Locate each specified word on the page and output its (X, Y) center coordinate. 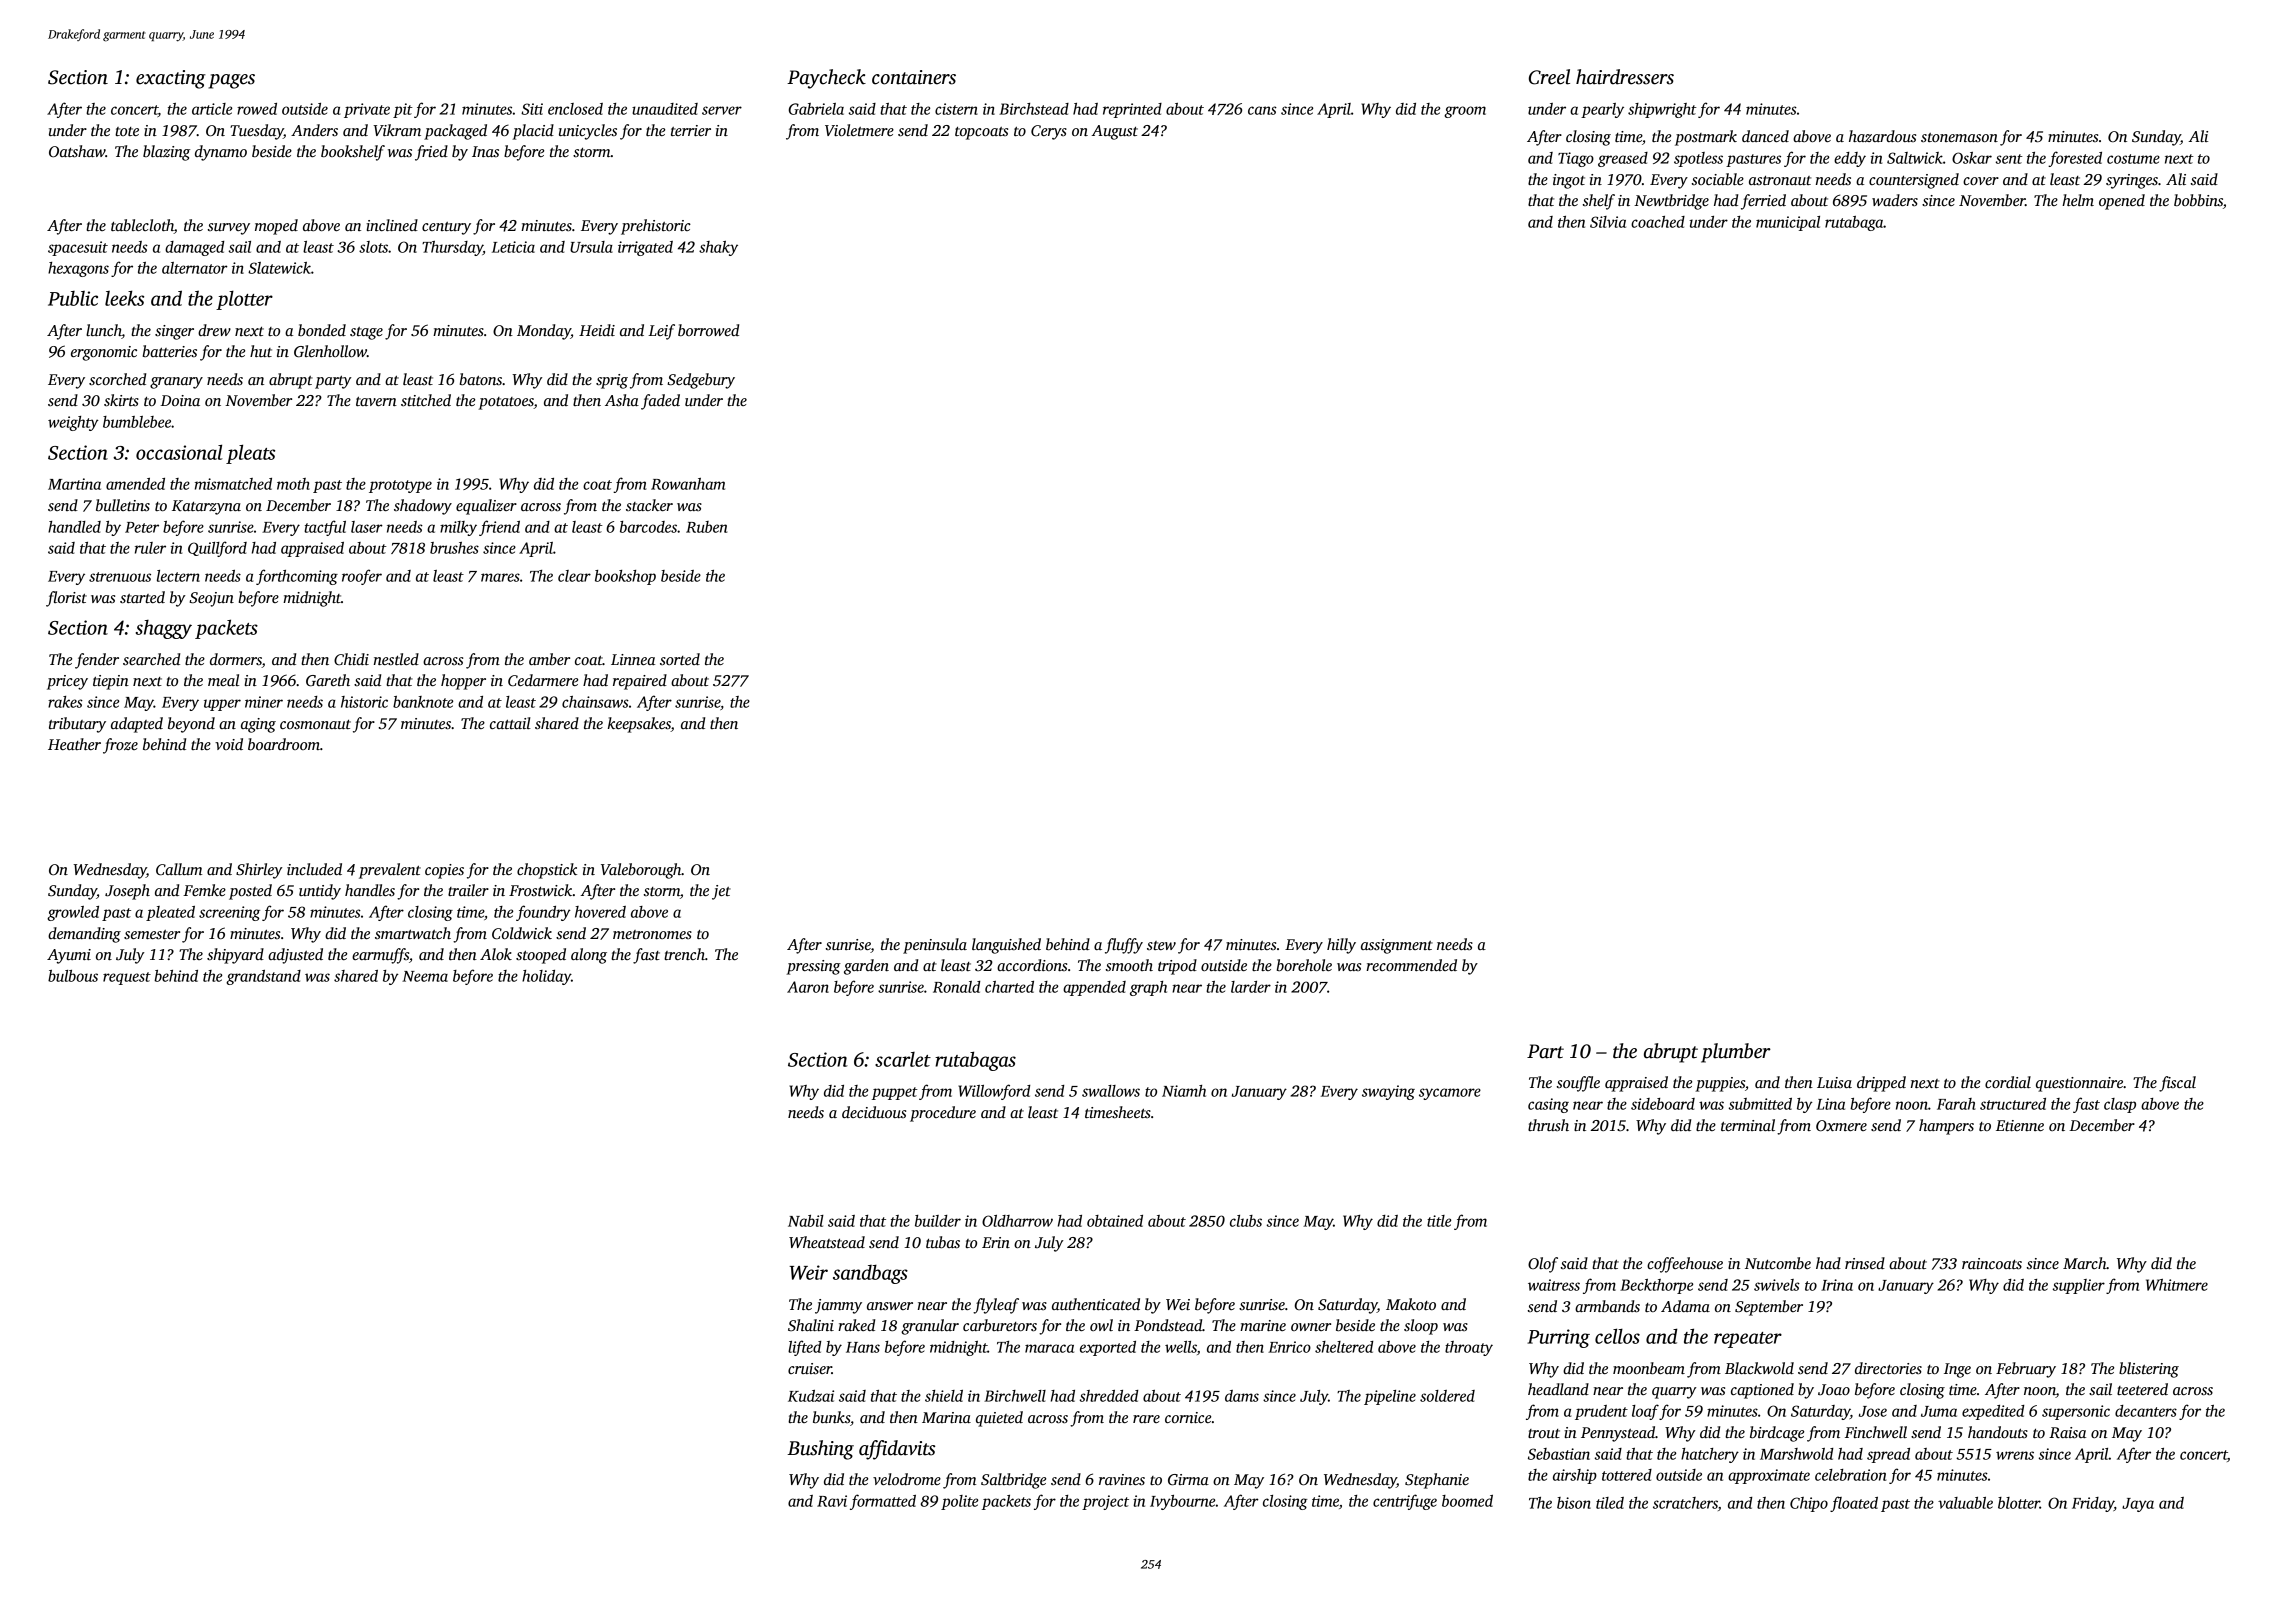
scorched (117, 379)
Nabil (806, 1221)
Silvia (1608, 222)
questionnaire (2079, 1084)
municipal (1788, 223)
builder (938, 1221)
